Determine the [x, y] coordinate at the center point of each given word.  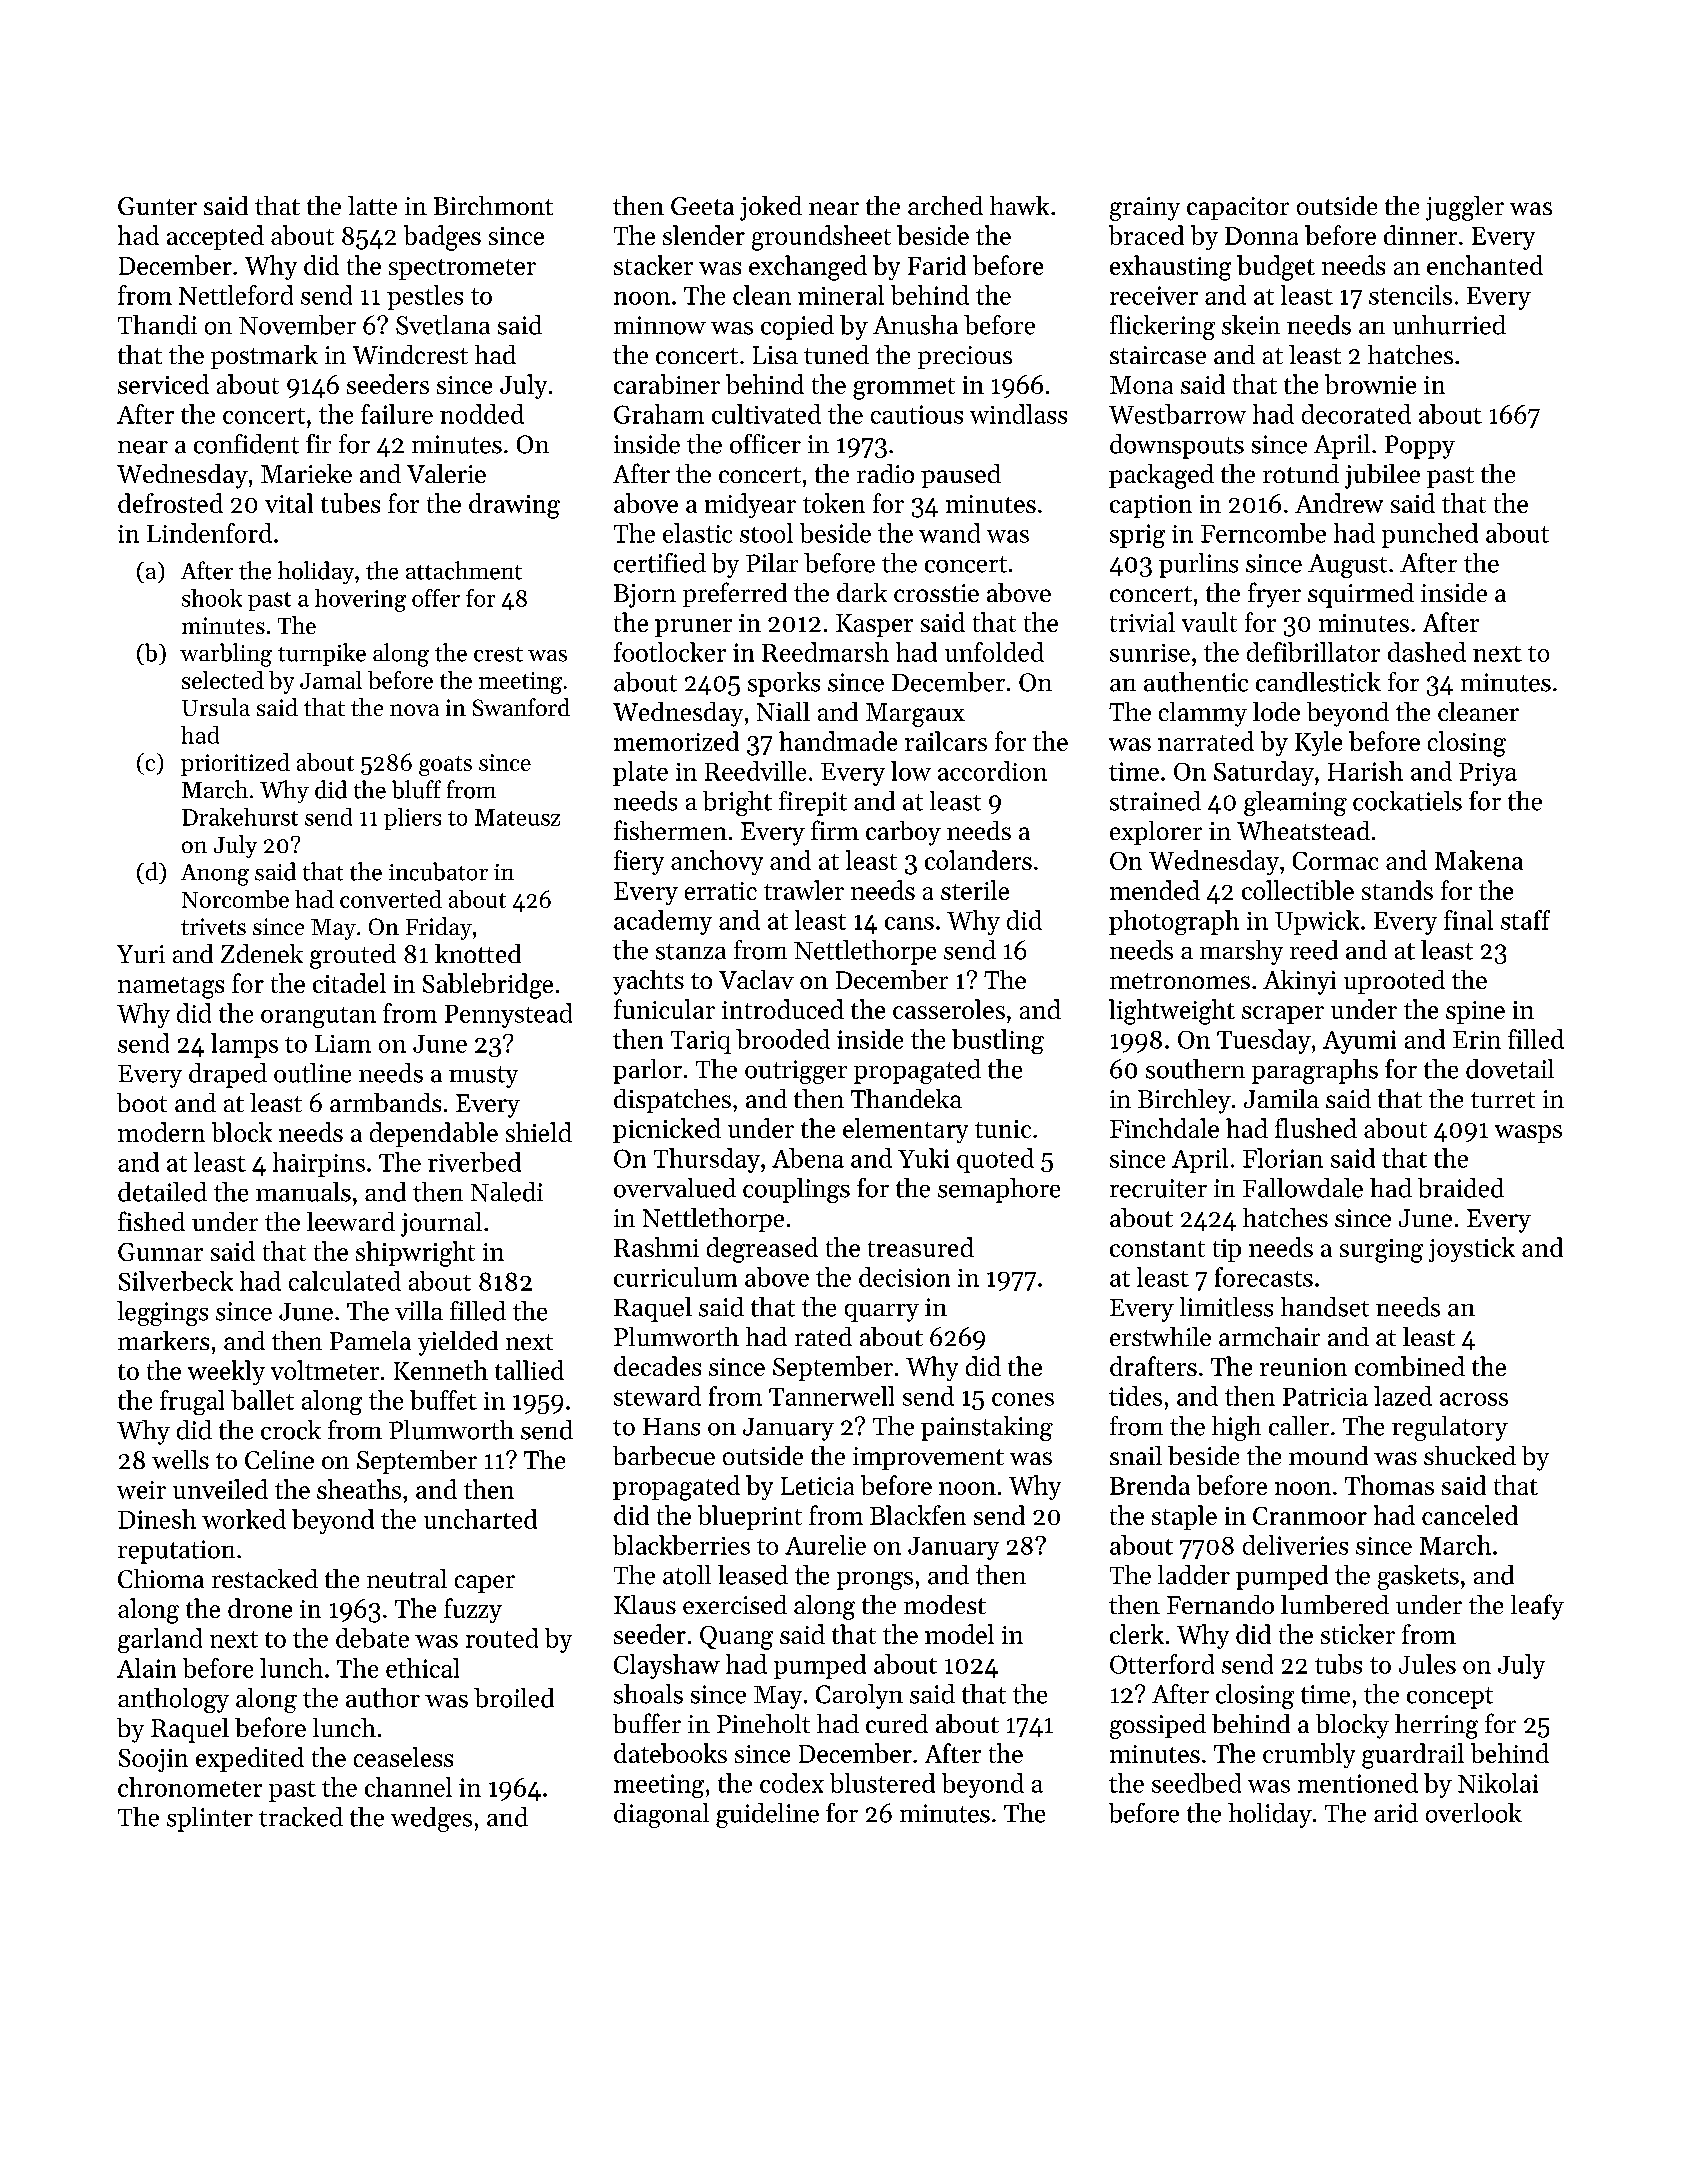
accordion [992, 771]
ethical [422, 1668]
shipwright [415, 1254]
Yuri [141, 954]
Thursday [707, 1160]
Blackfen [918, 1515]
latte [372, 205]
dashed [1427, 652]
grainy [1145, 209]
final [1468, 920]
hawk [1019, 205]
